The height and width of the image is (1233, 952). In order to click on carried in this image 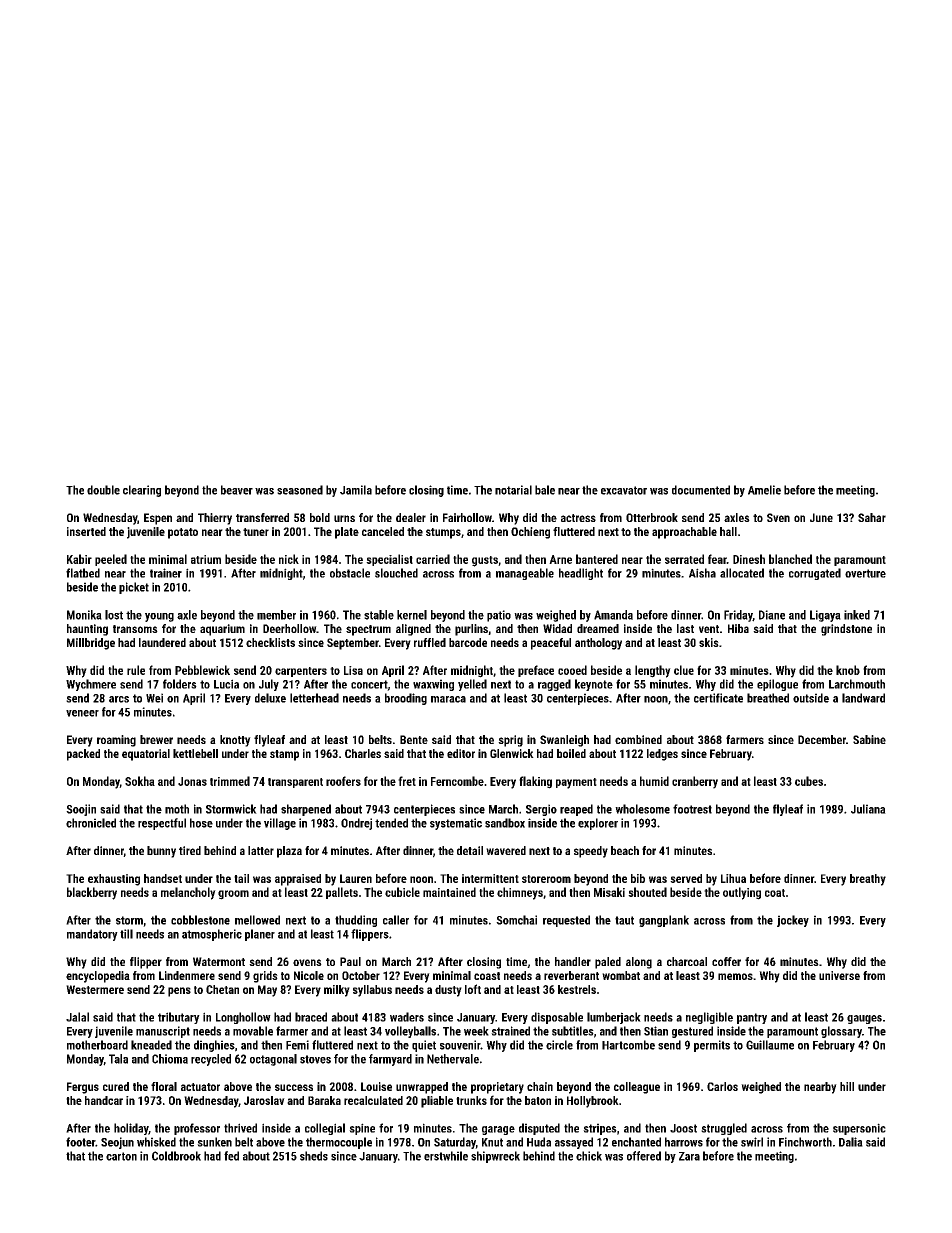, I will do `click(433, 559)`.
